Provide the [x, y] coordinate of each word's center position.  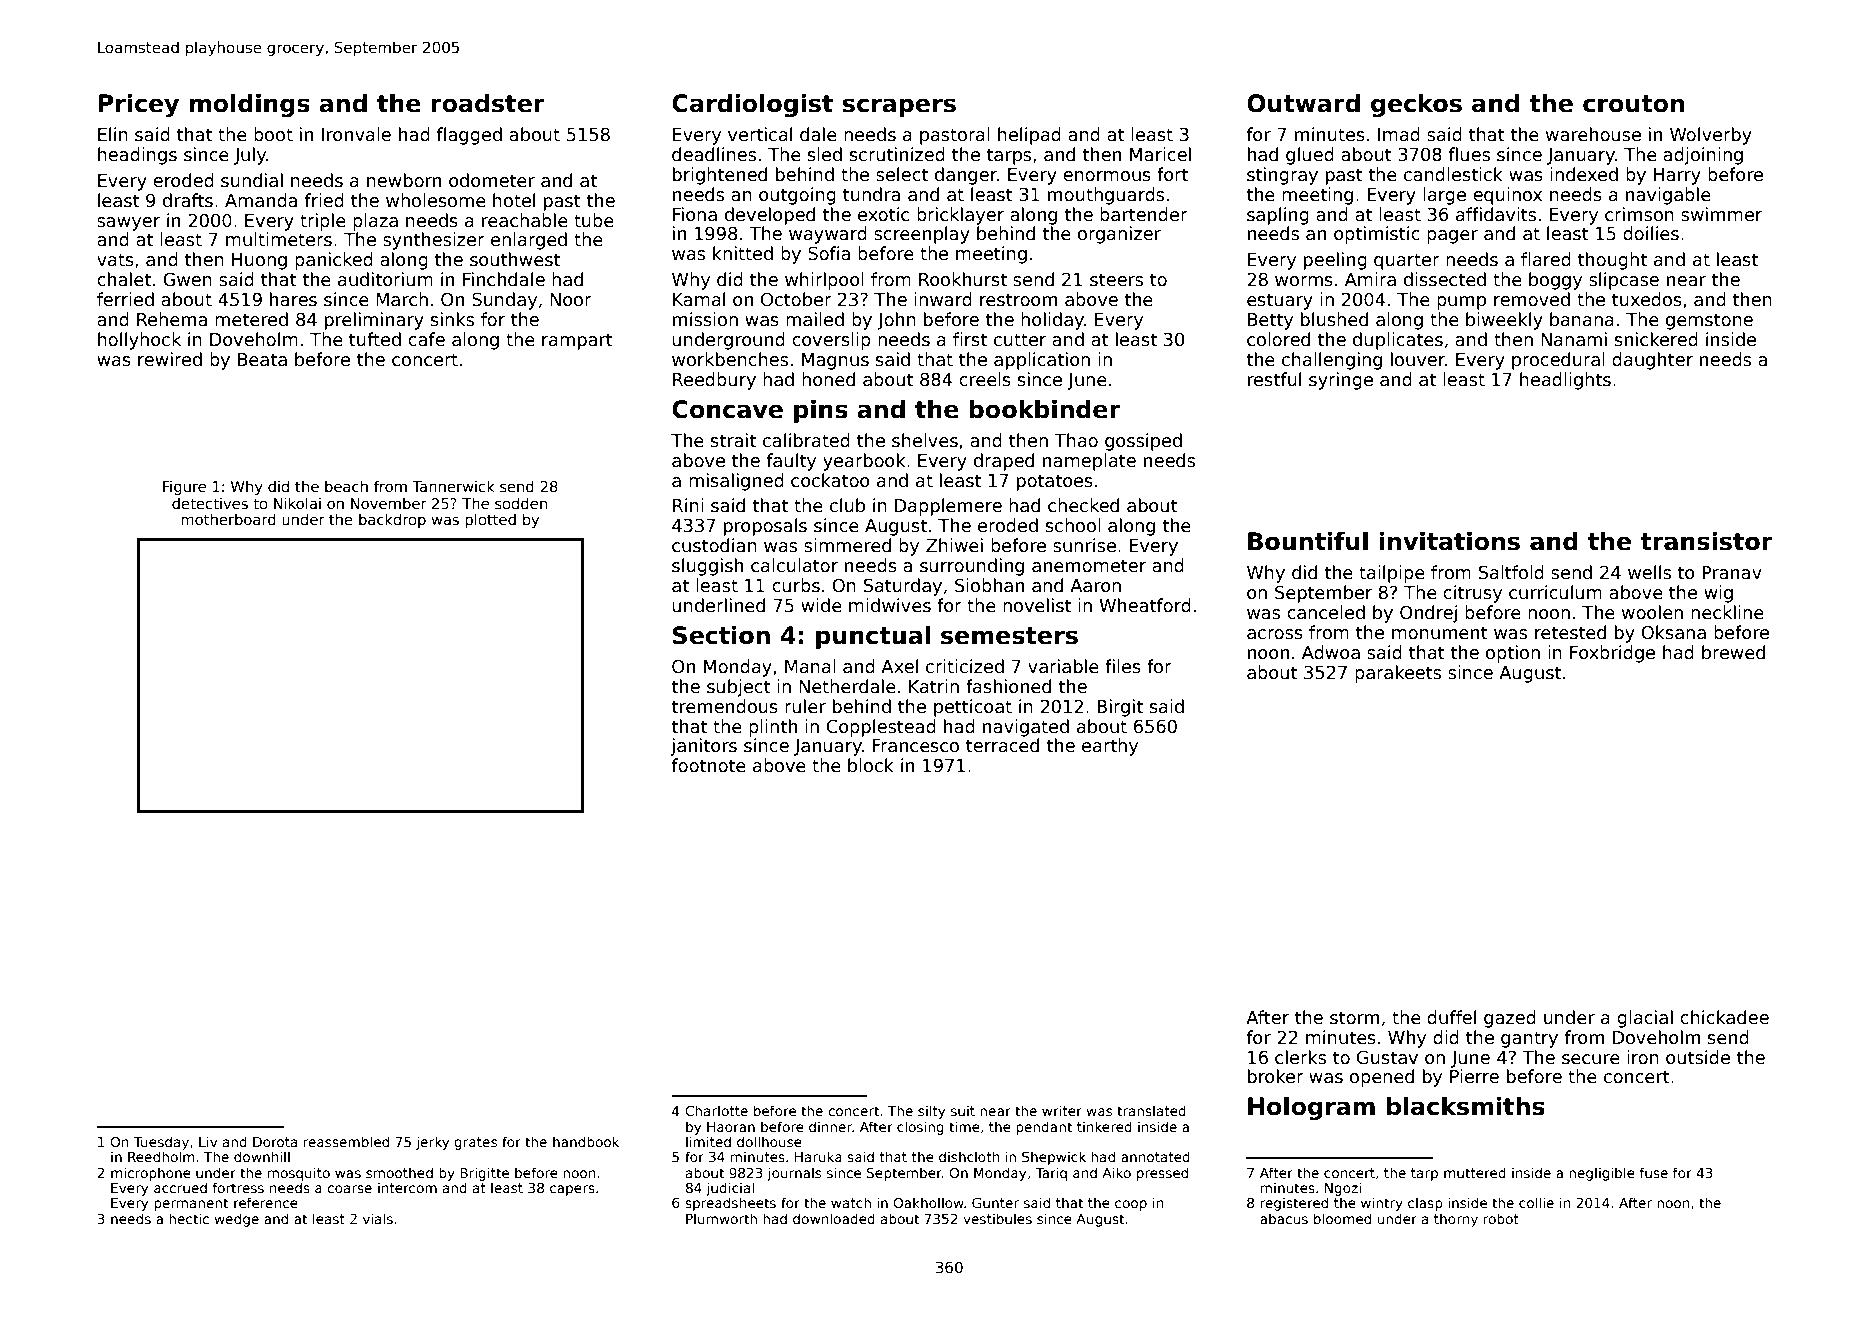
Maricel [1160, 154]
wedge [236, 1220]
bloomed [1342, 1218]
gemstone [1709, 321]
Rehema [172, 319]
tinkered [1104, 1126]
